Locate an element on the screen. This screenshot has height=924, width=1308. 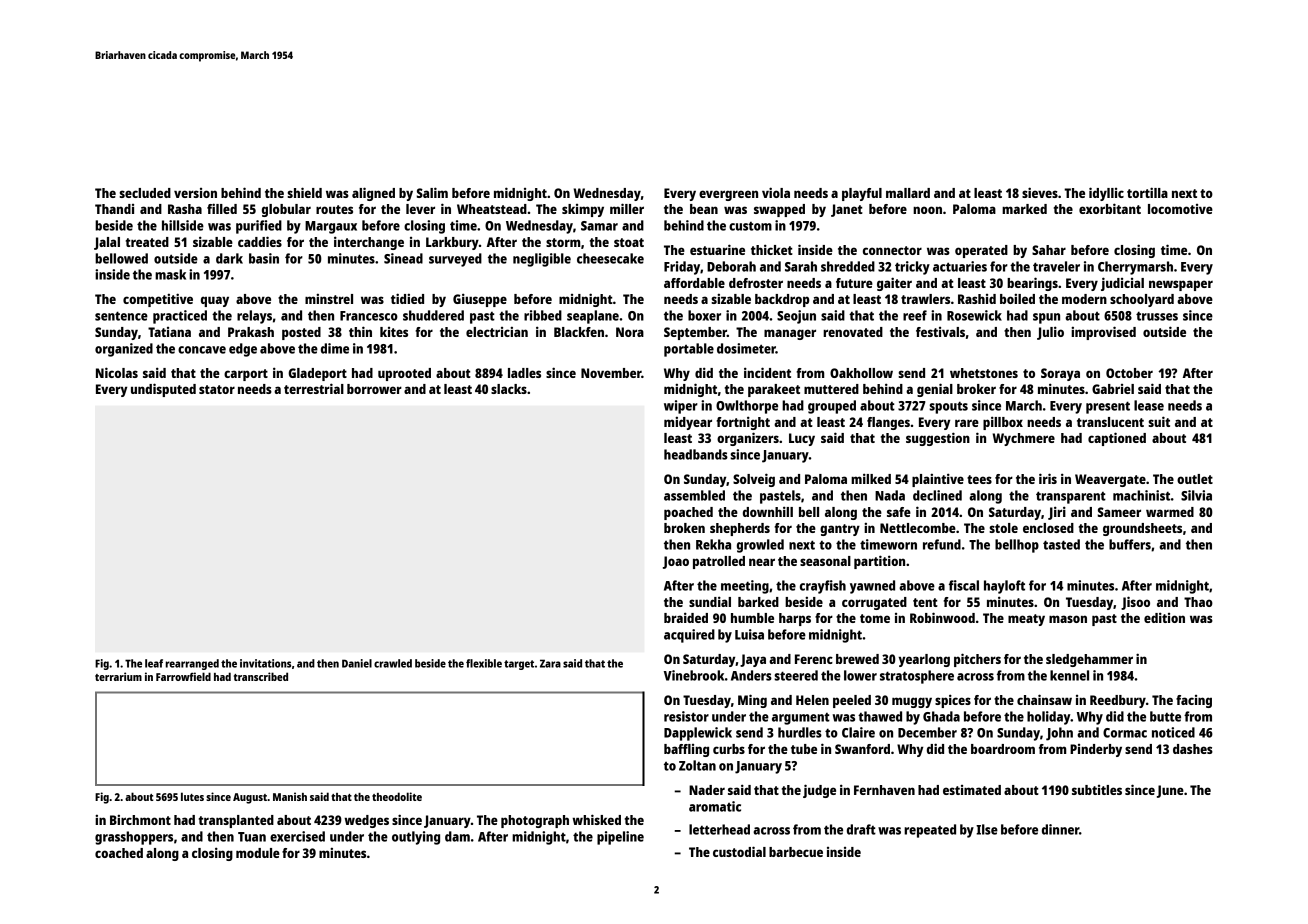
Joao is located at coordinates (676, 562).
